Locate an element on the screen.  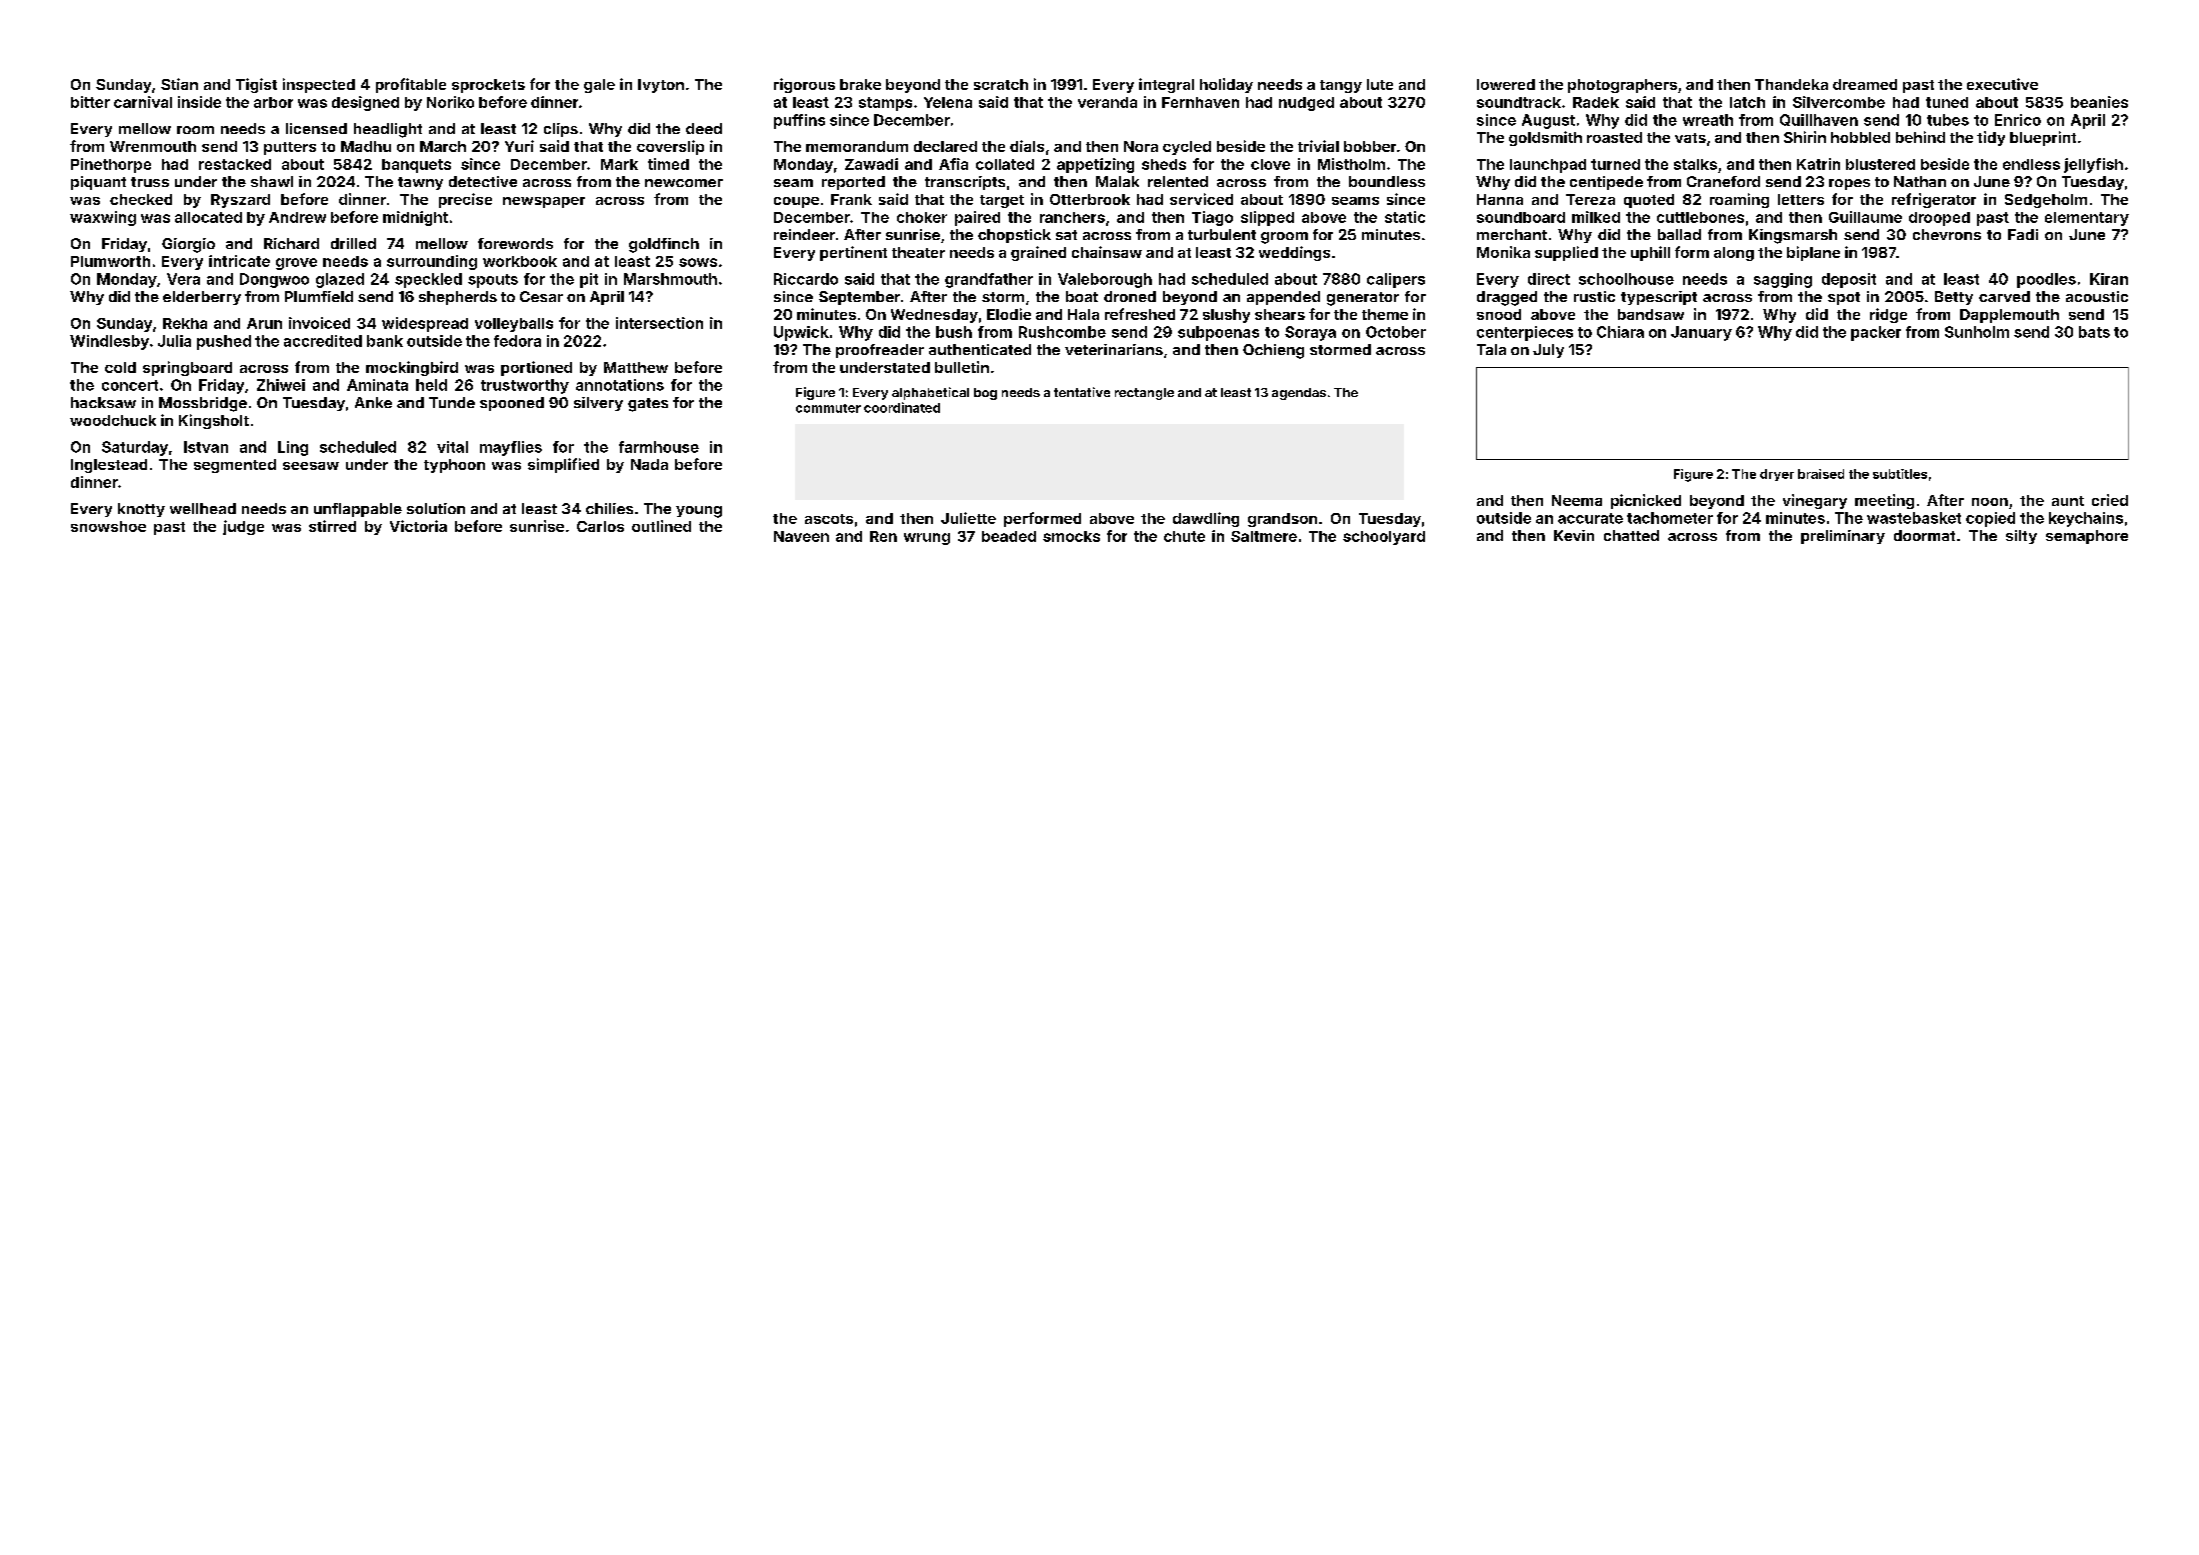
endless is located at coordinates (2031, 164).
